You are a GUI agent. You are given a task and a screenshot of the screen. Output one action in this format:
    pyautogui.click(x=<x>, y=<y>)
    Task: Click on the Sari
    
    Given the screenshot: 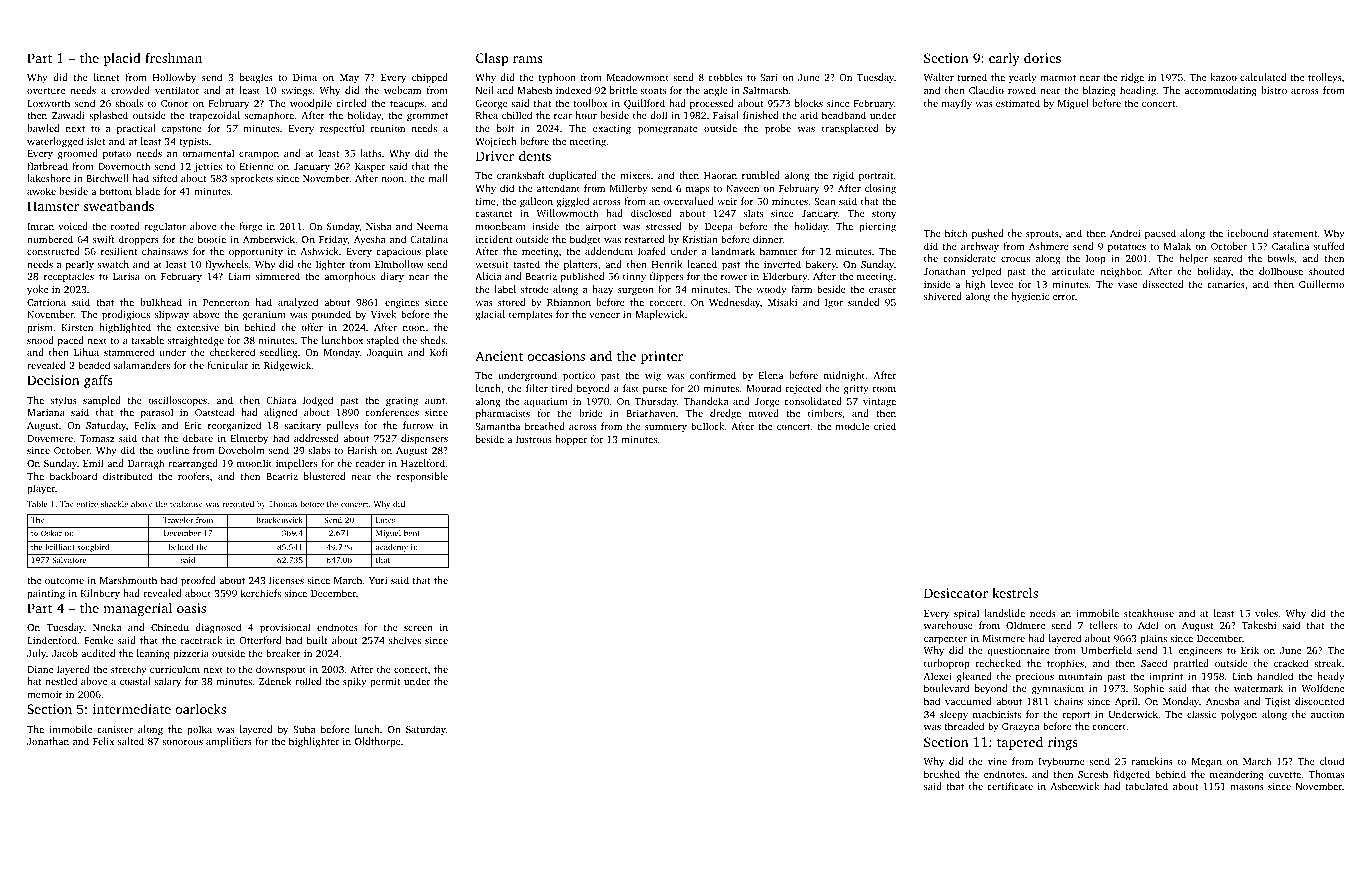 What is the action you would take?
    pyautogui.click(x=769, y=77)
